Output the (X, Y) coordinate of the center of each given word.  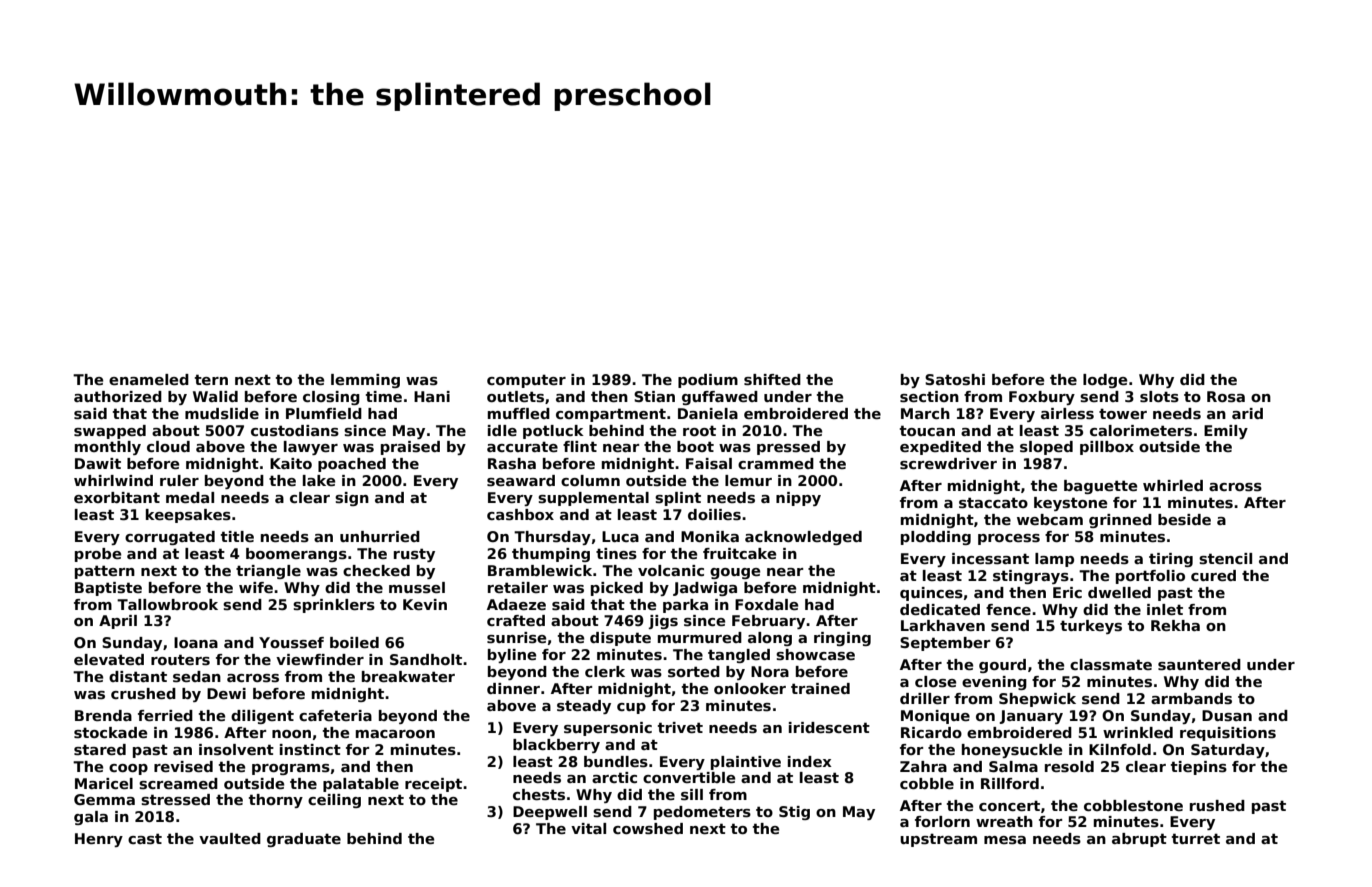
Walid (215, 396)
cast (145, 839)
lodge (1105, 381)
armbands (1191, 698)
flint (580, 446)
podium (708, 381)
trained (820, 688)
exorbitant (117, 497)
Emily (1226, 432)
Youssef (291, 643)
